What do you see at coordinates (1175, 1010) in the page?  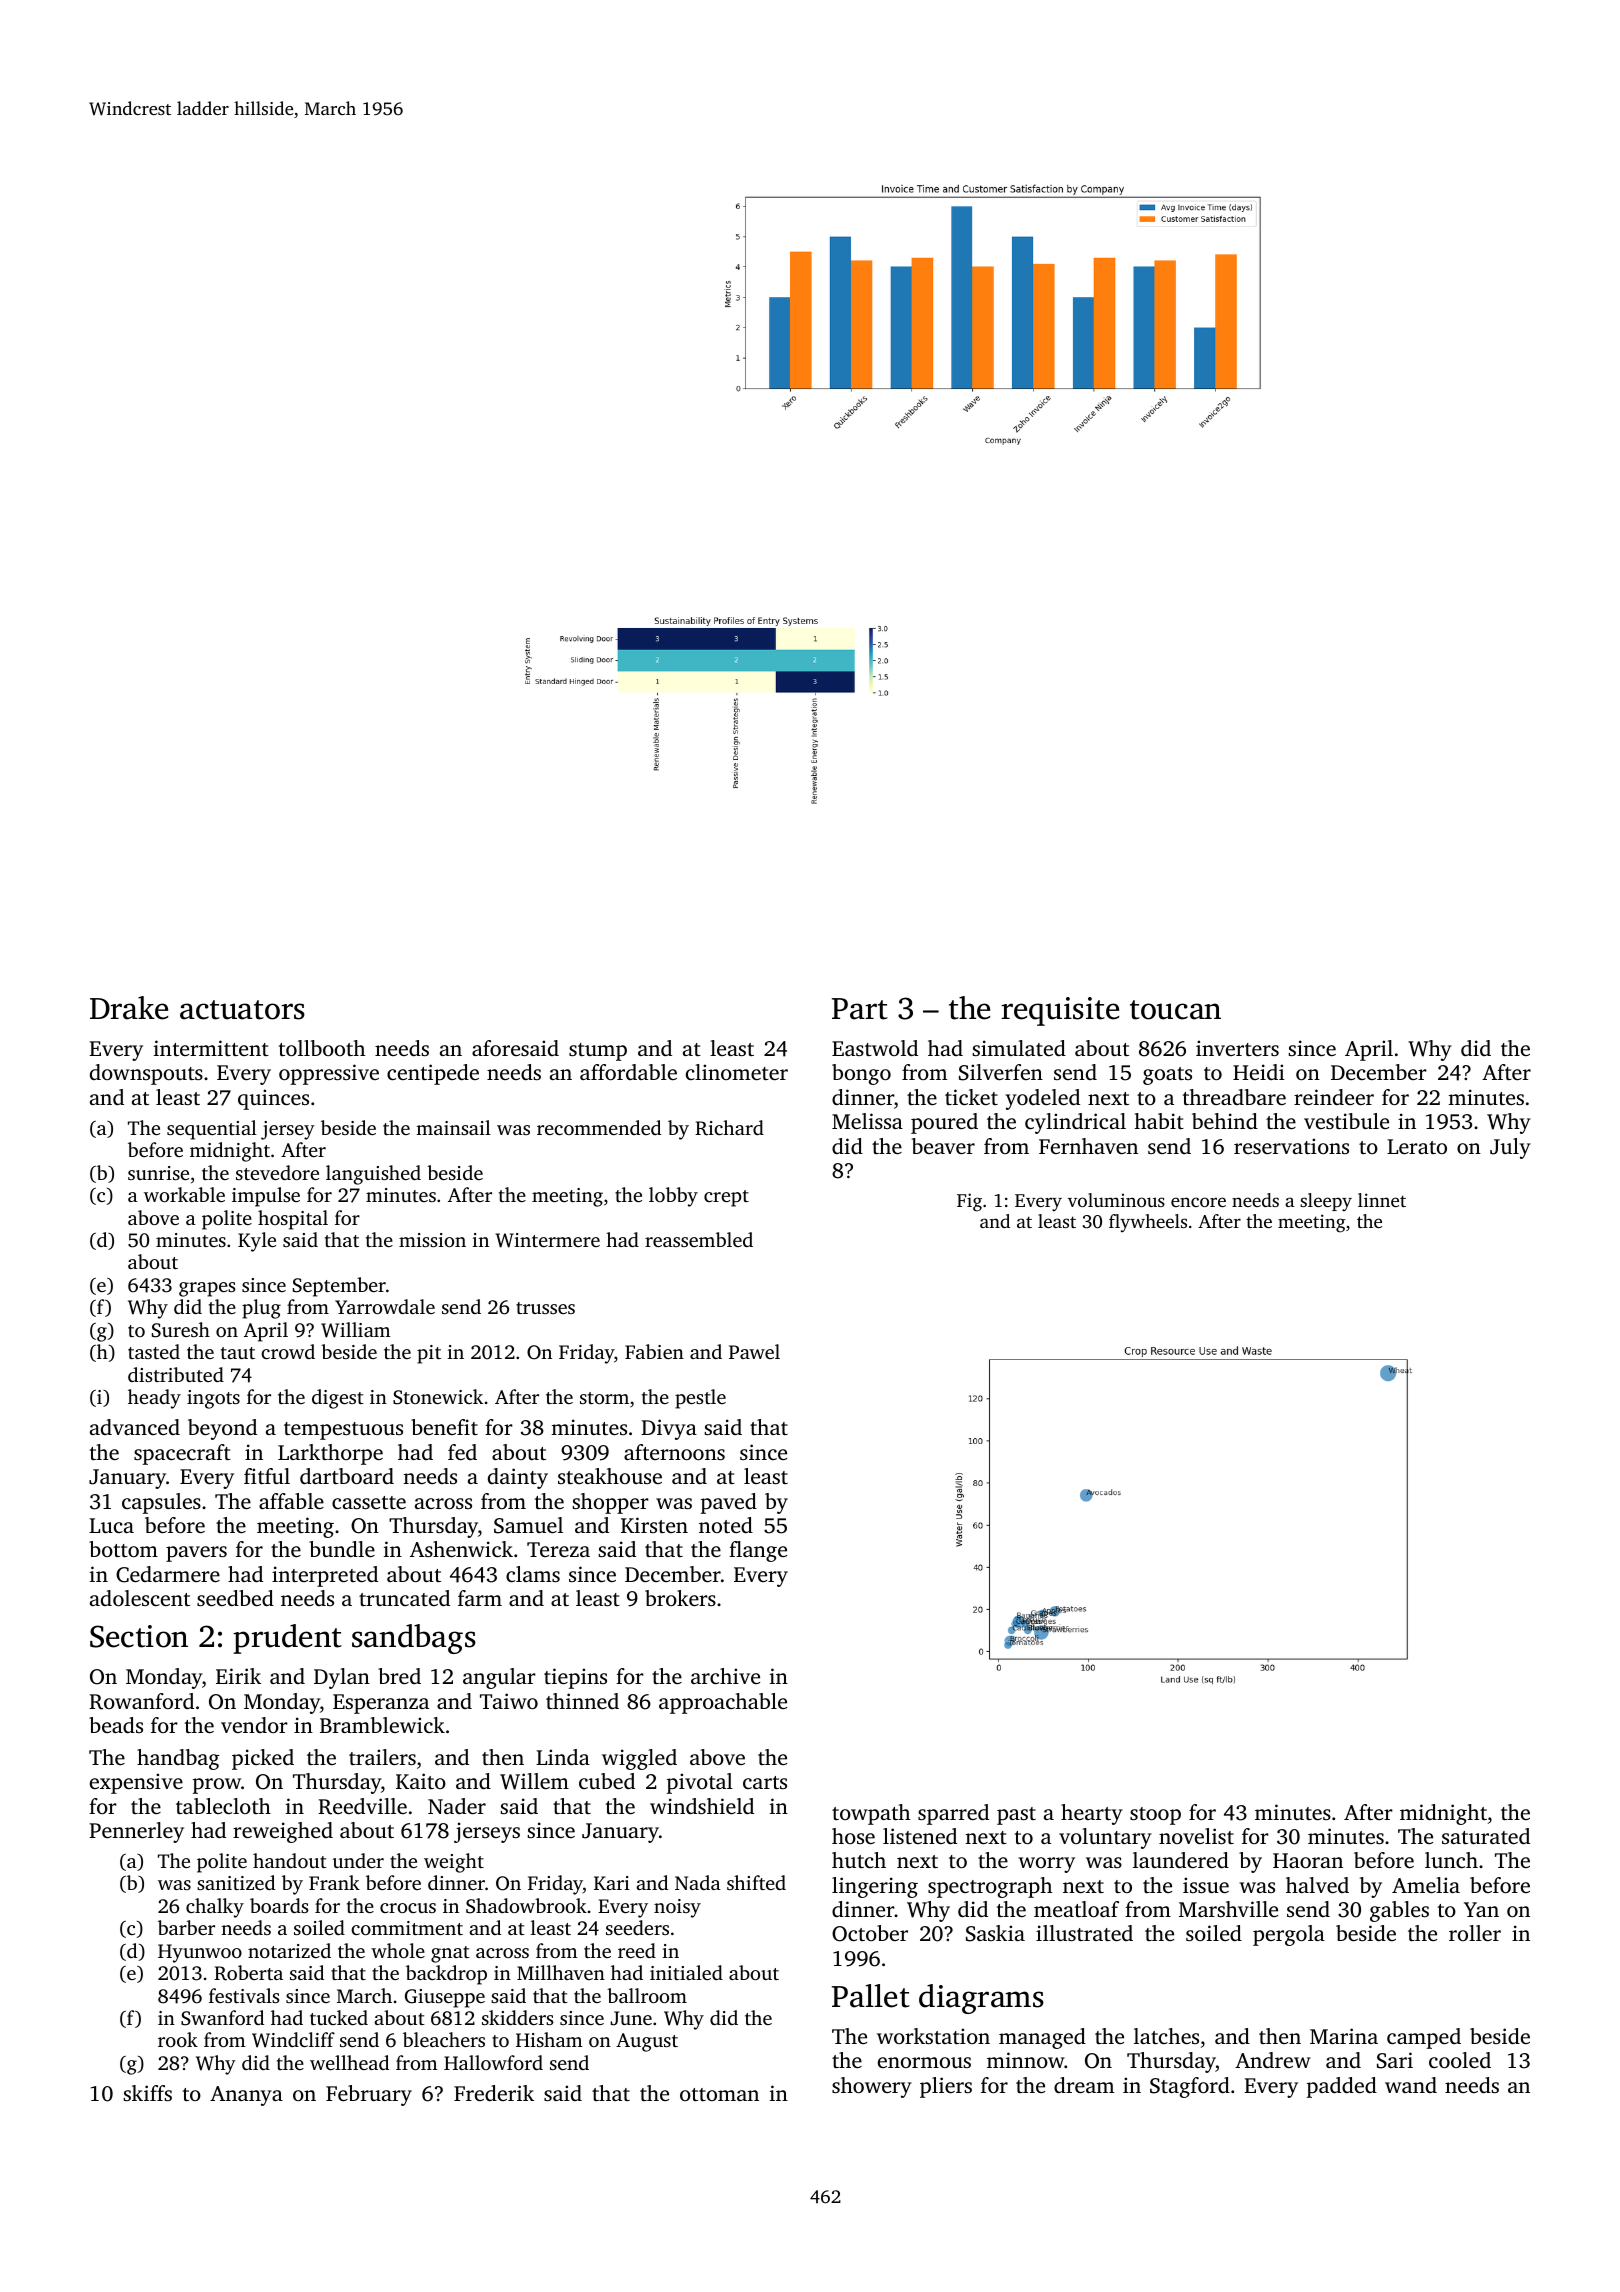 I see `toucan` at bounding box center [1175, 1010].
